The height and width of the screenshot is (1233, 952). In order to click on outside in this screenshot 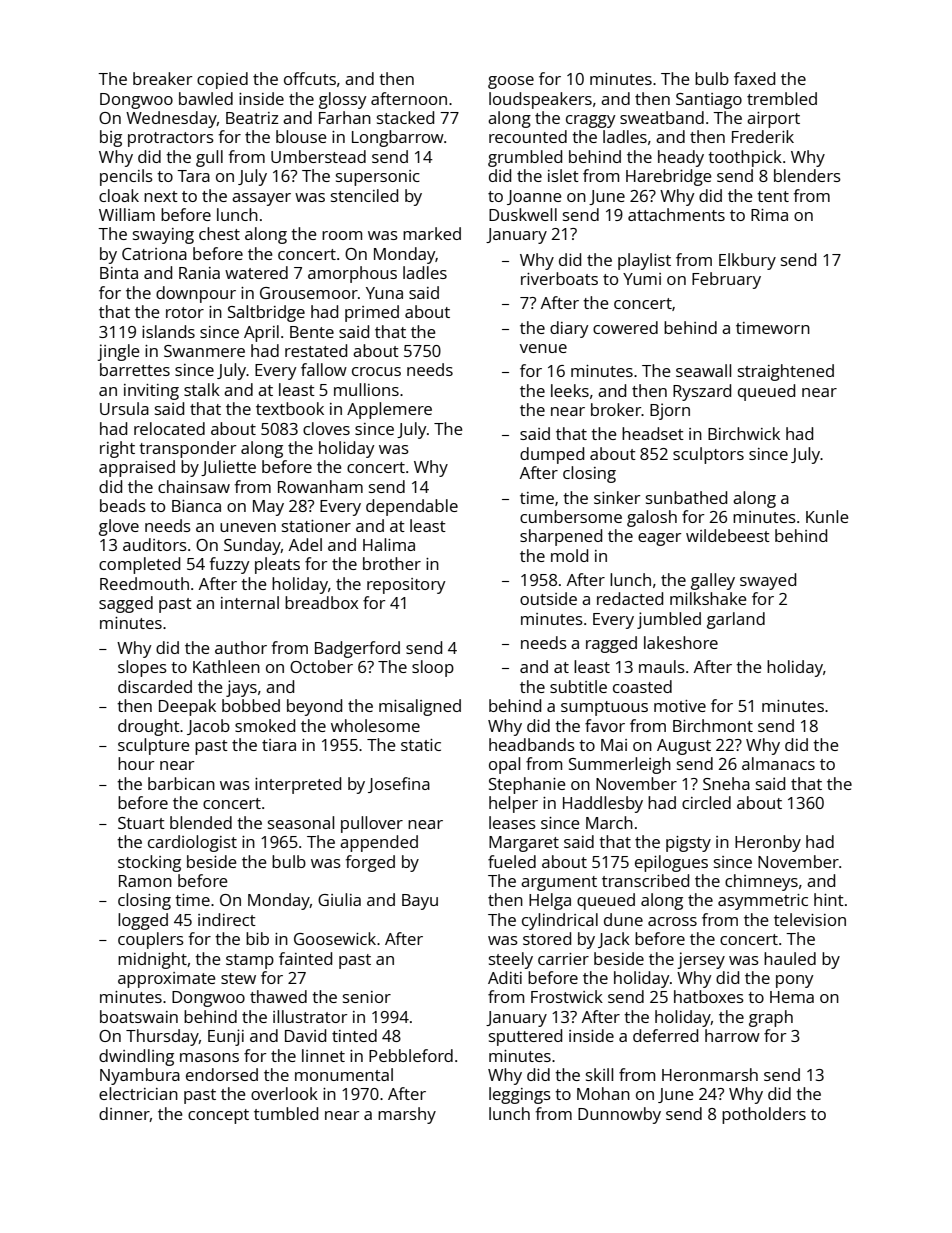, I will do `click(548, 598)`.
